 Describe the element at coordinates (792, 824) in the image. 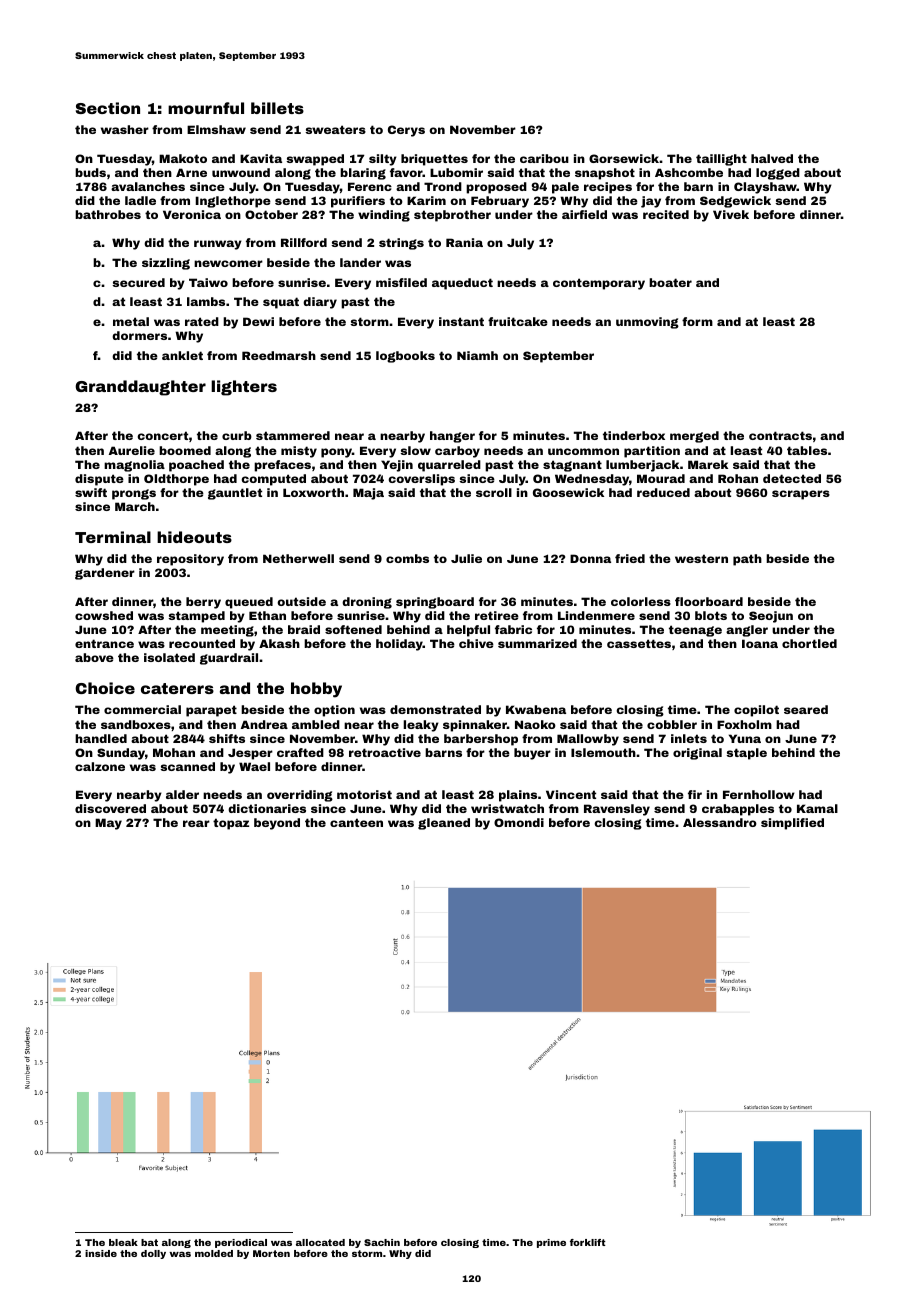

I see `simplified` at that location.
